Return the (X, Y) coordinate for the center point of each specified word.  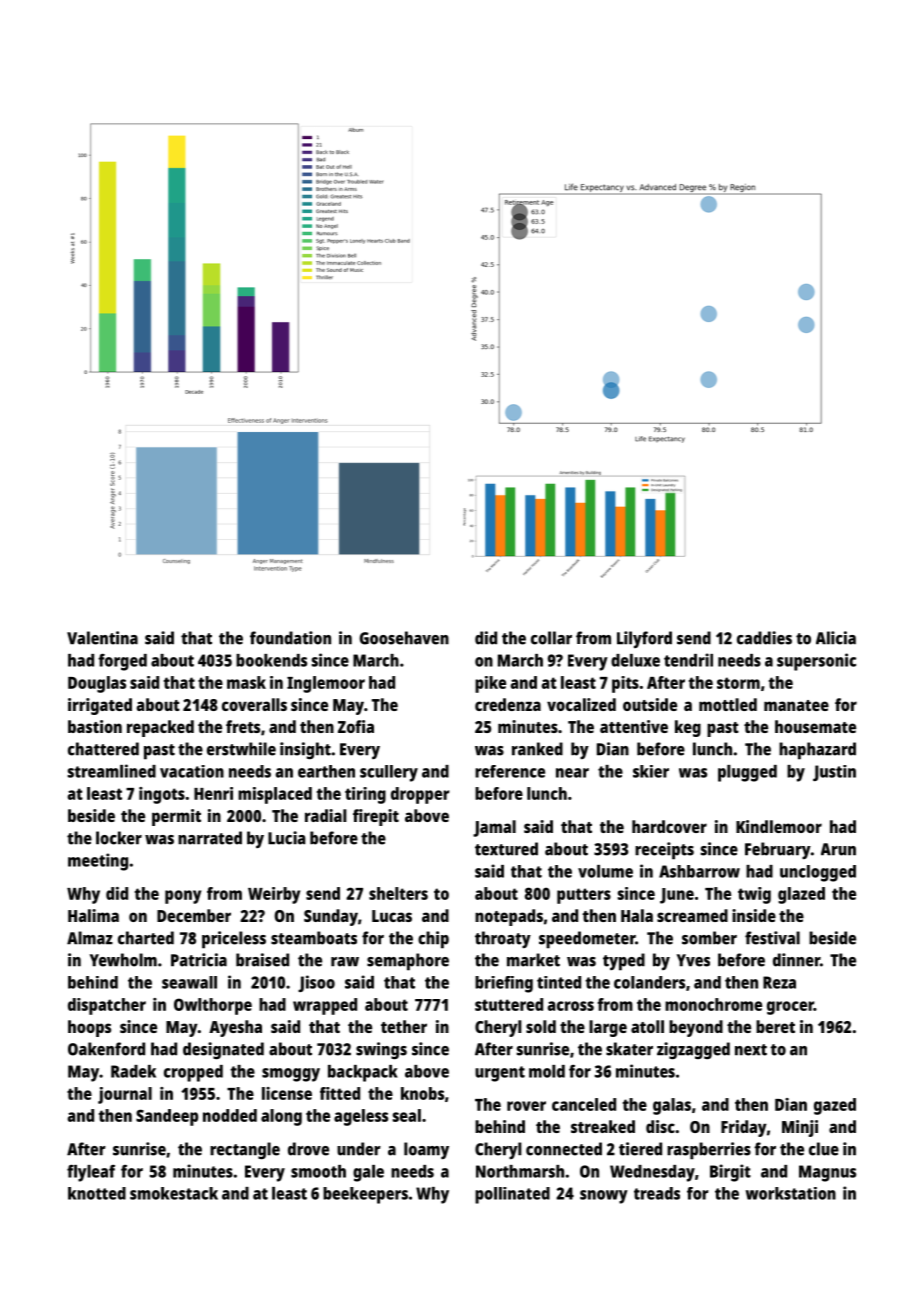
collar (551, 638)
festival (772, 938)
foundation (290, 638)
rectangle (245, 1150)
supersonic (816, 662)
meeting (98, 862)
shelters (398, 893)
